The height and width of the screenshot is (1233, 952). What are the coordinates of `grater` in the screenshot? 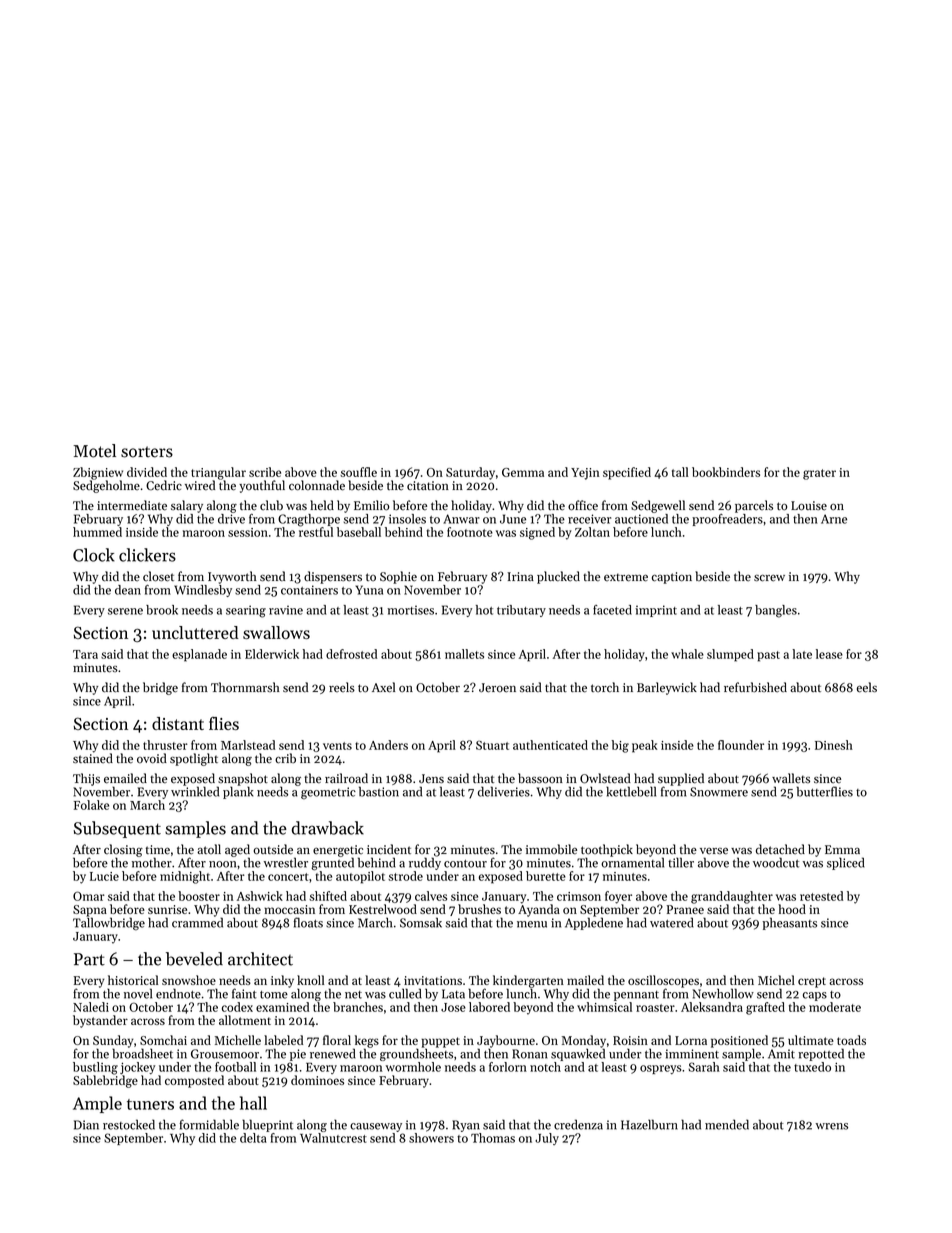 It's located at (819, 474).
